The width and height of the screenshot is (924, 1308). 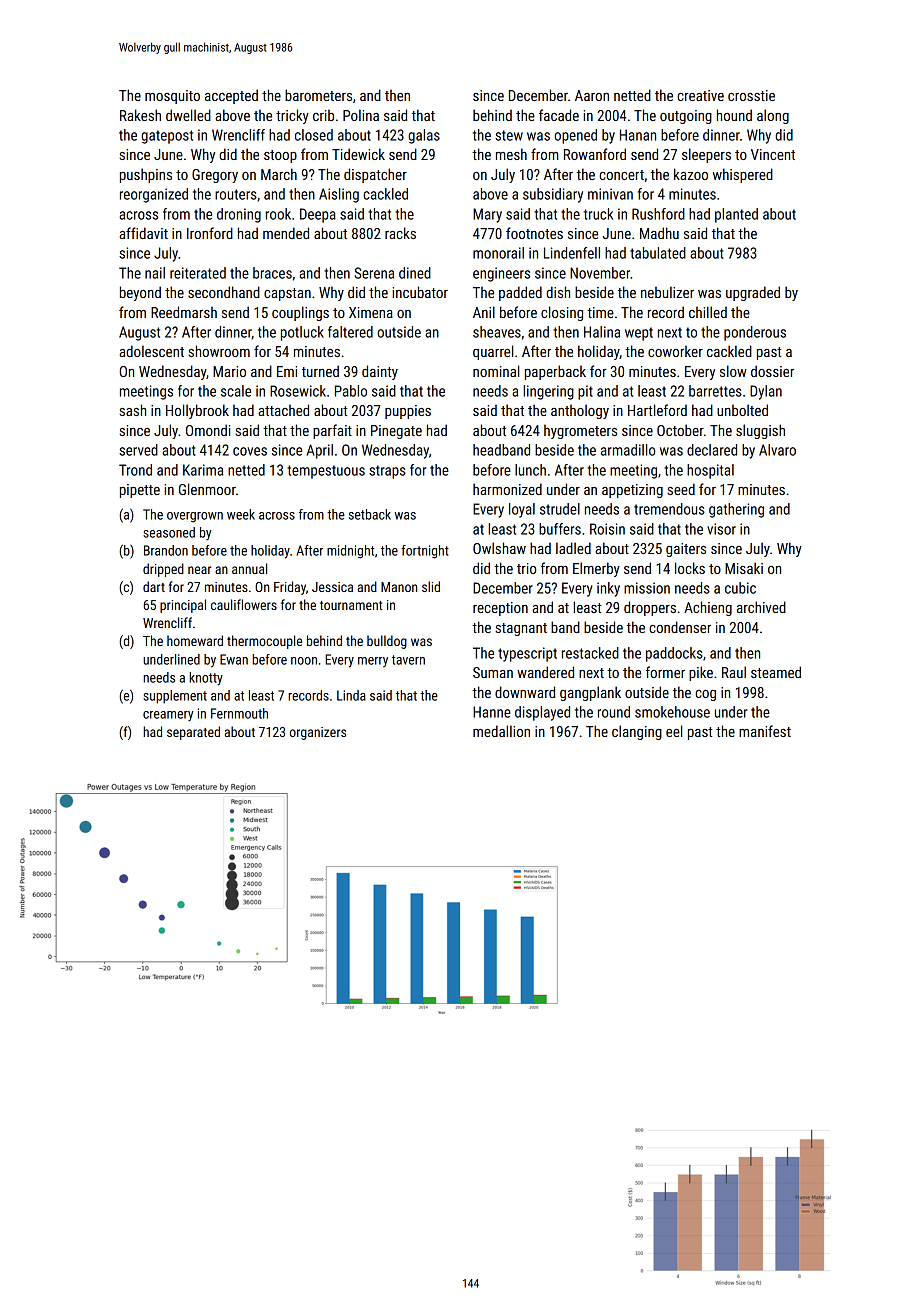 What do you see at coordinates (773, 116) in the screenshot?
I see `along` at bounding box center [773, 116].
